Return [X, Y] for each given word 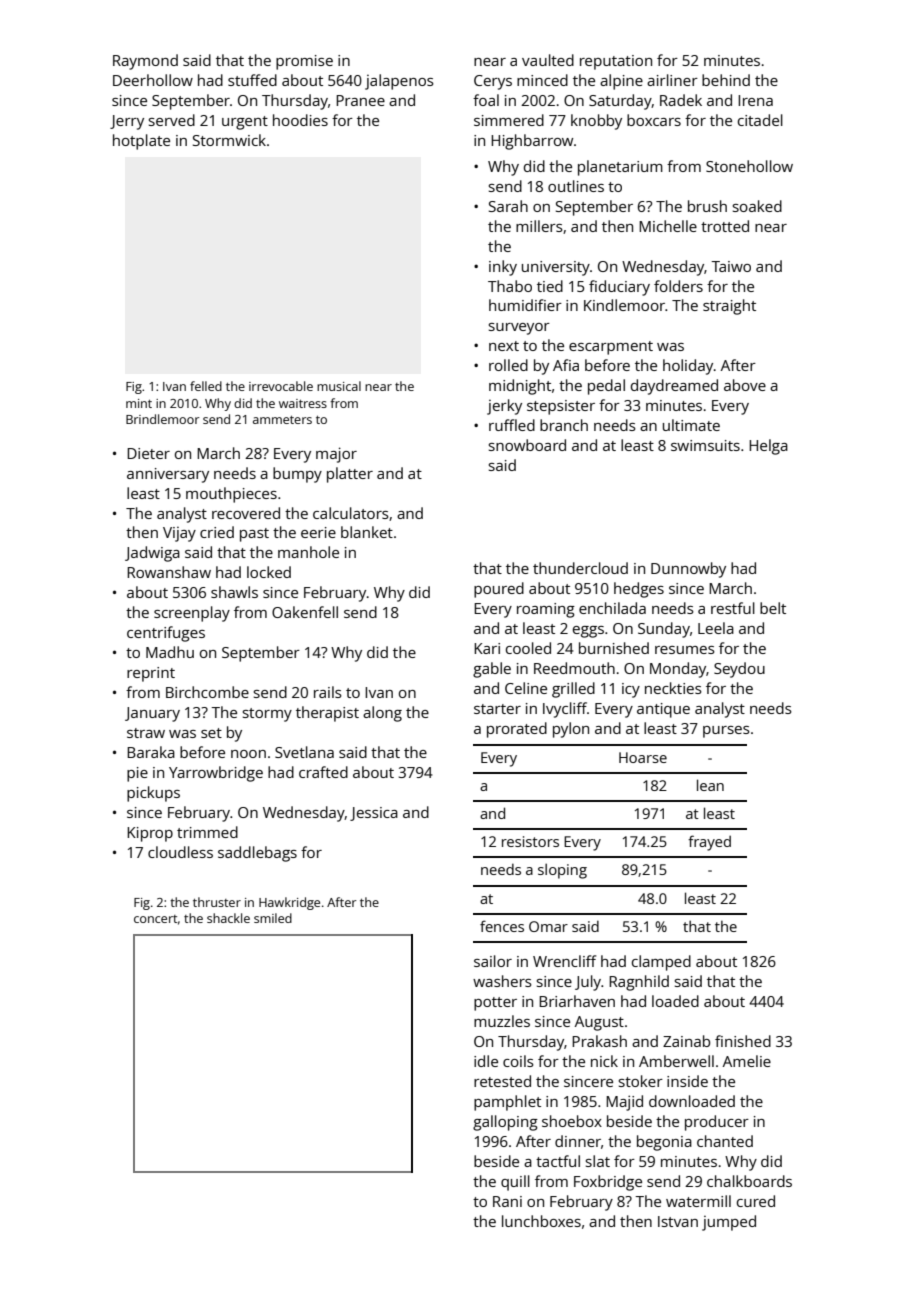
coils [518, 1061]
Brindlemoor [163, 419]
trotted [725, 226]
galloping [505, 1123]
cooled [528, 648]
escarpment [611, 348]
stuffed [252, 80]
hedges [639, 590]
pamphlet [507, 1103]
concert [156, 919]
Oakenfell [305, 612]
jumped [729, 1223]
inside [687, 1081]
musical [339, 386]
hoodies [300, 120]
